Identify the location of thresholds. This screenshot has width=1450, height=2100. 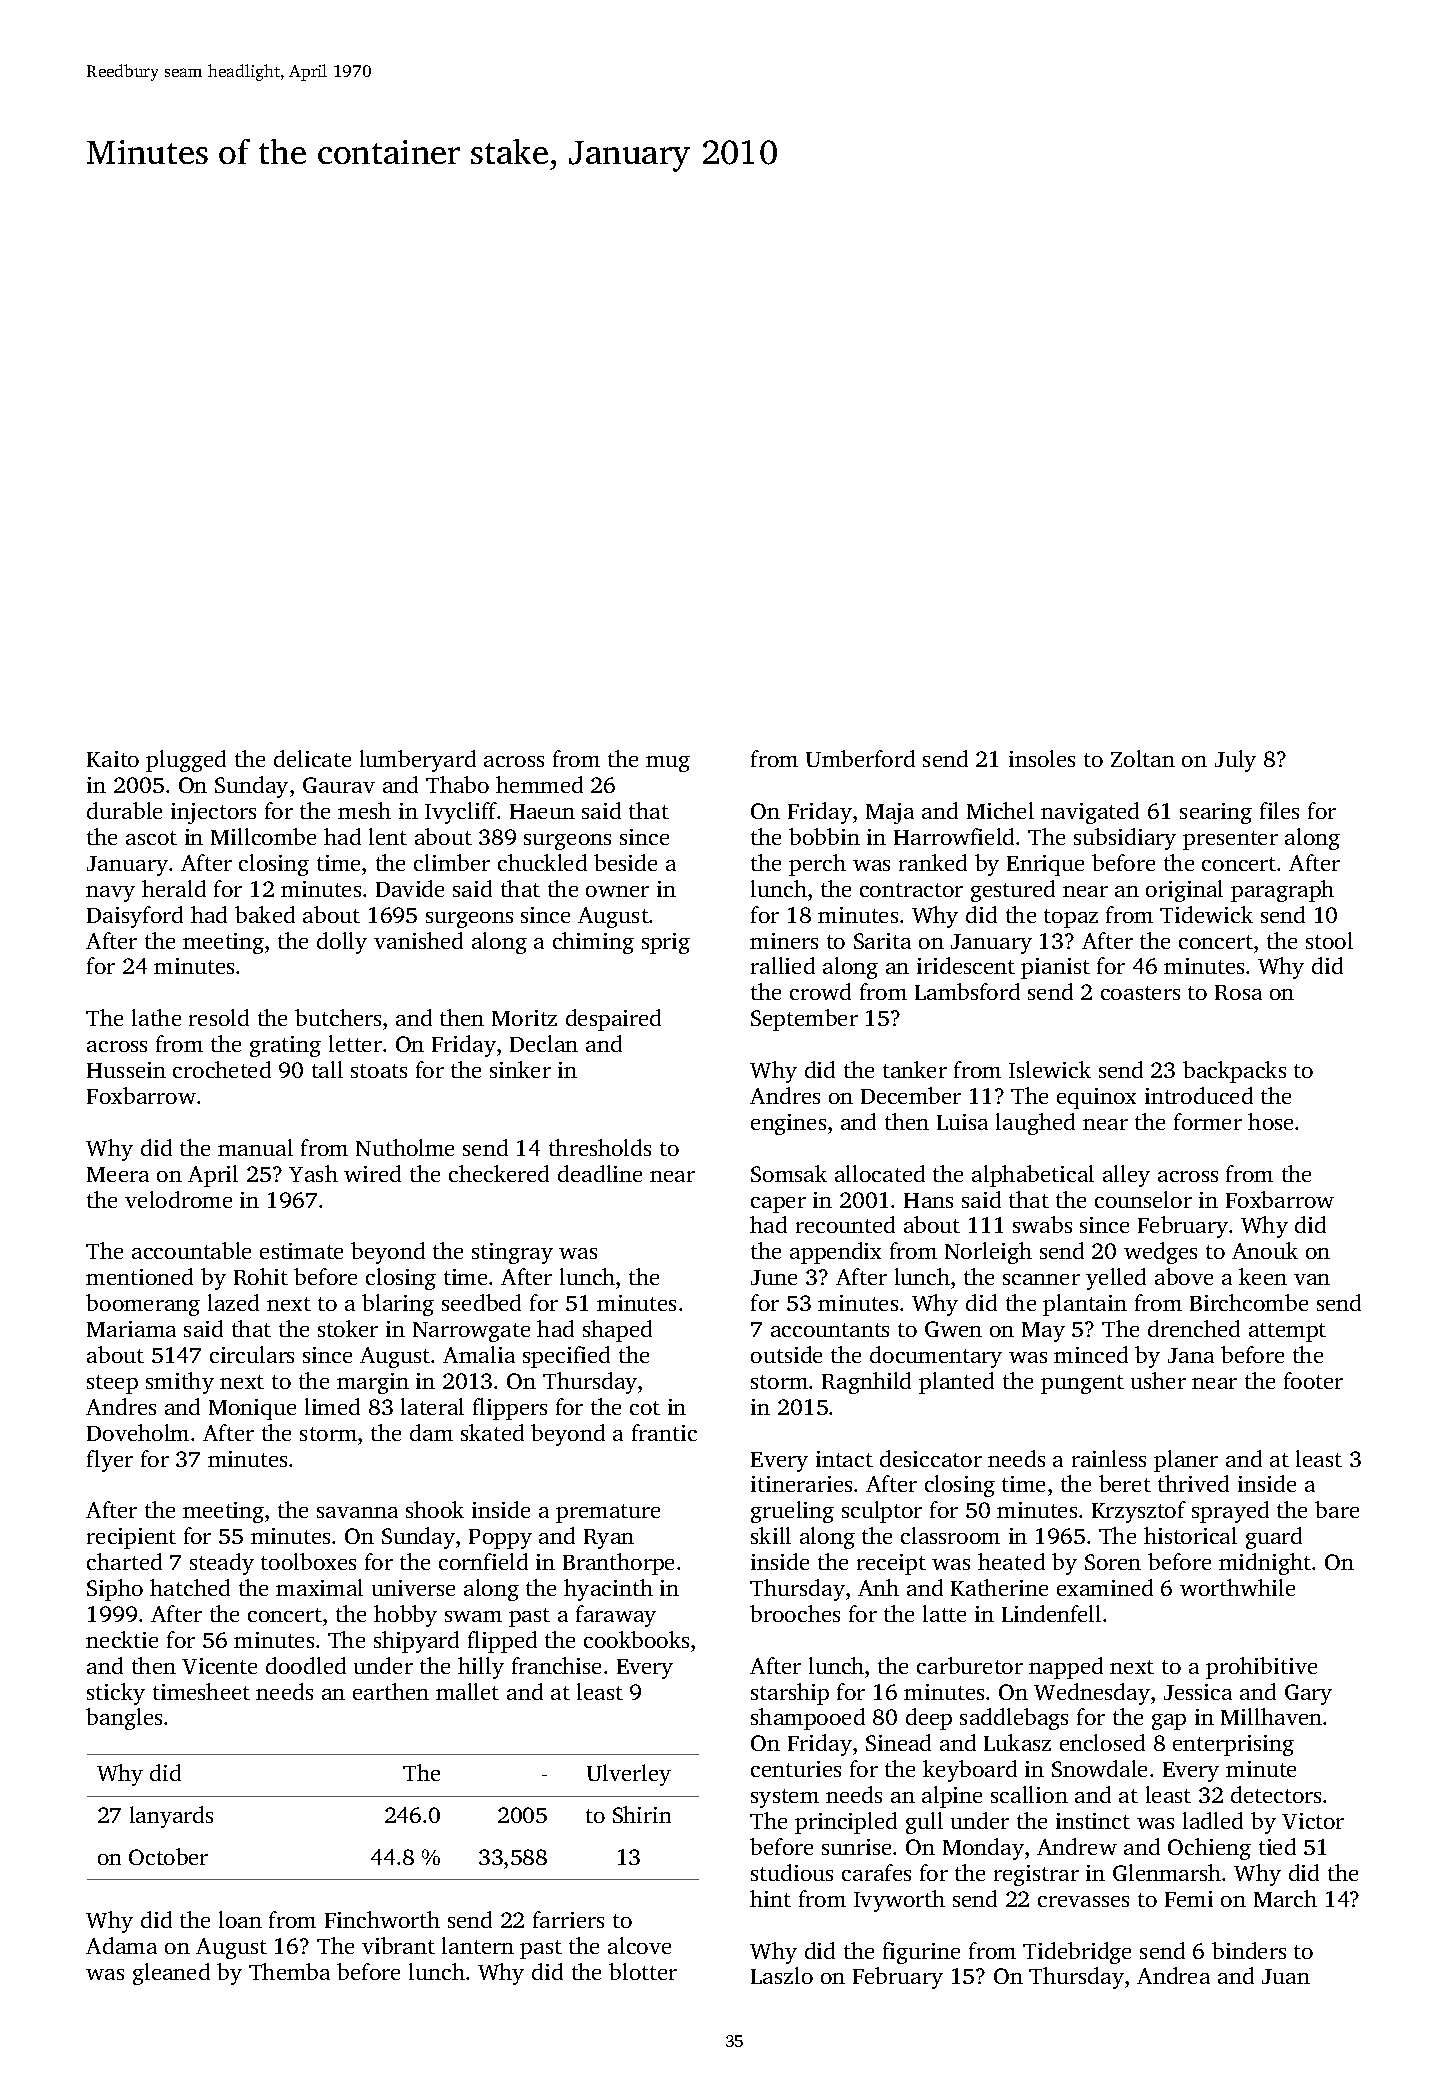
(600, 1147).
